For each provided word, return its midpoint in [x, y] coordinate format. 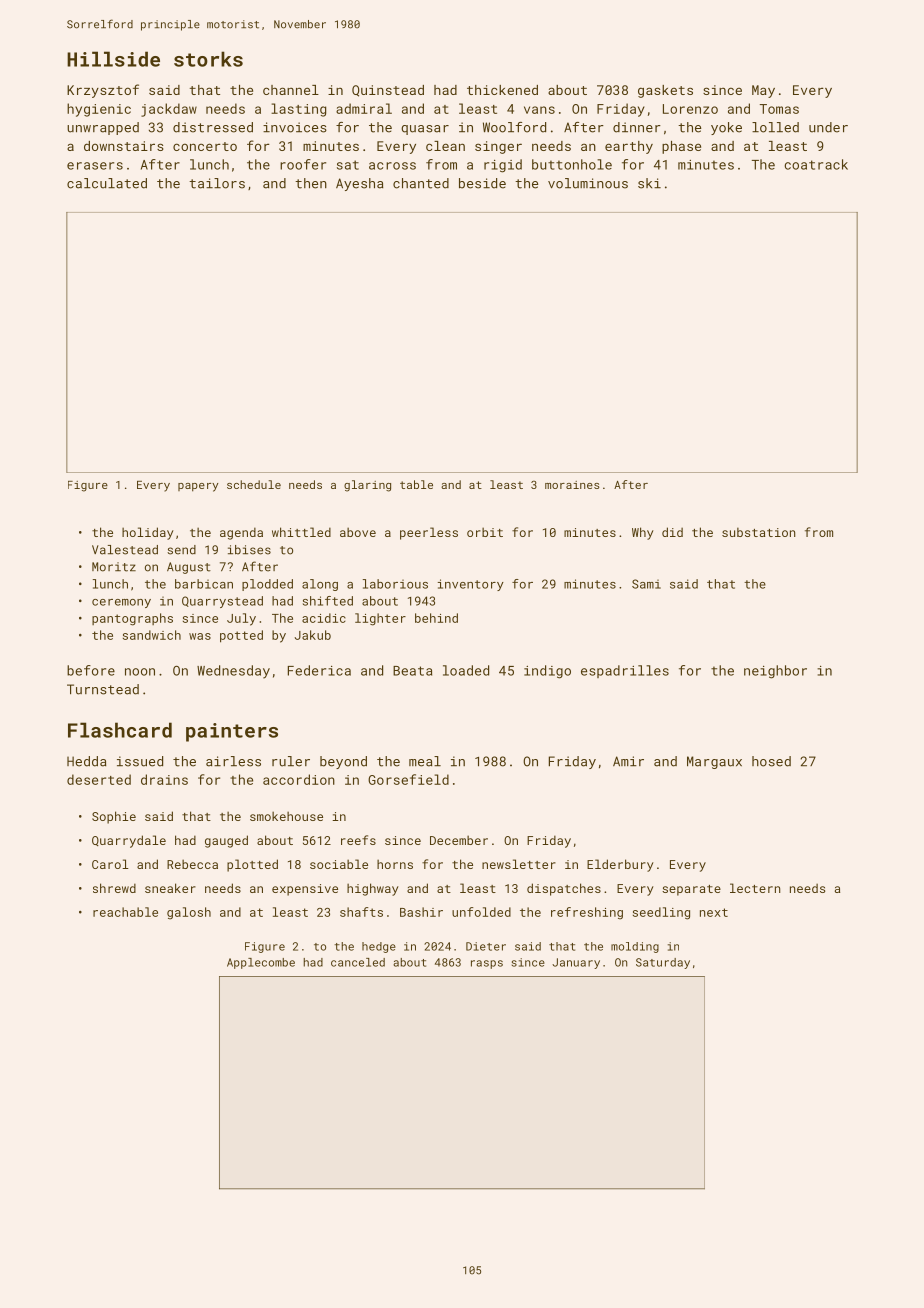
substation [758, 532]
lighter [380, 619]
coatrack [816, 164]
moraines [572, 485]
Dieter [486, 946]
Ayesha [359, 184]
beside [482, 183]
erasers [95, 166]
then [311, 183]
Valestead [125, 550]
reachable [125, 912]
